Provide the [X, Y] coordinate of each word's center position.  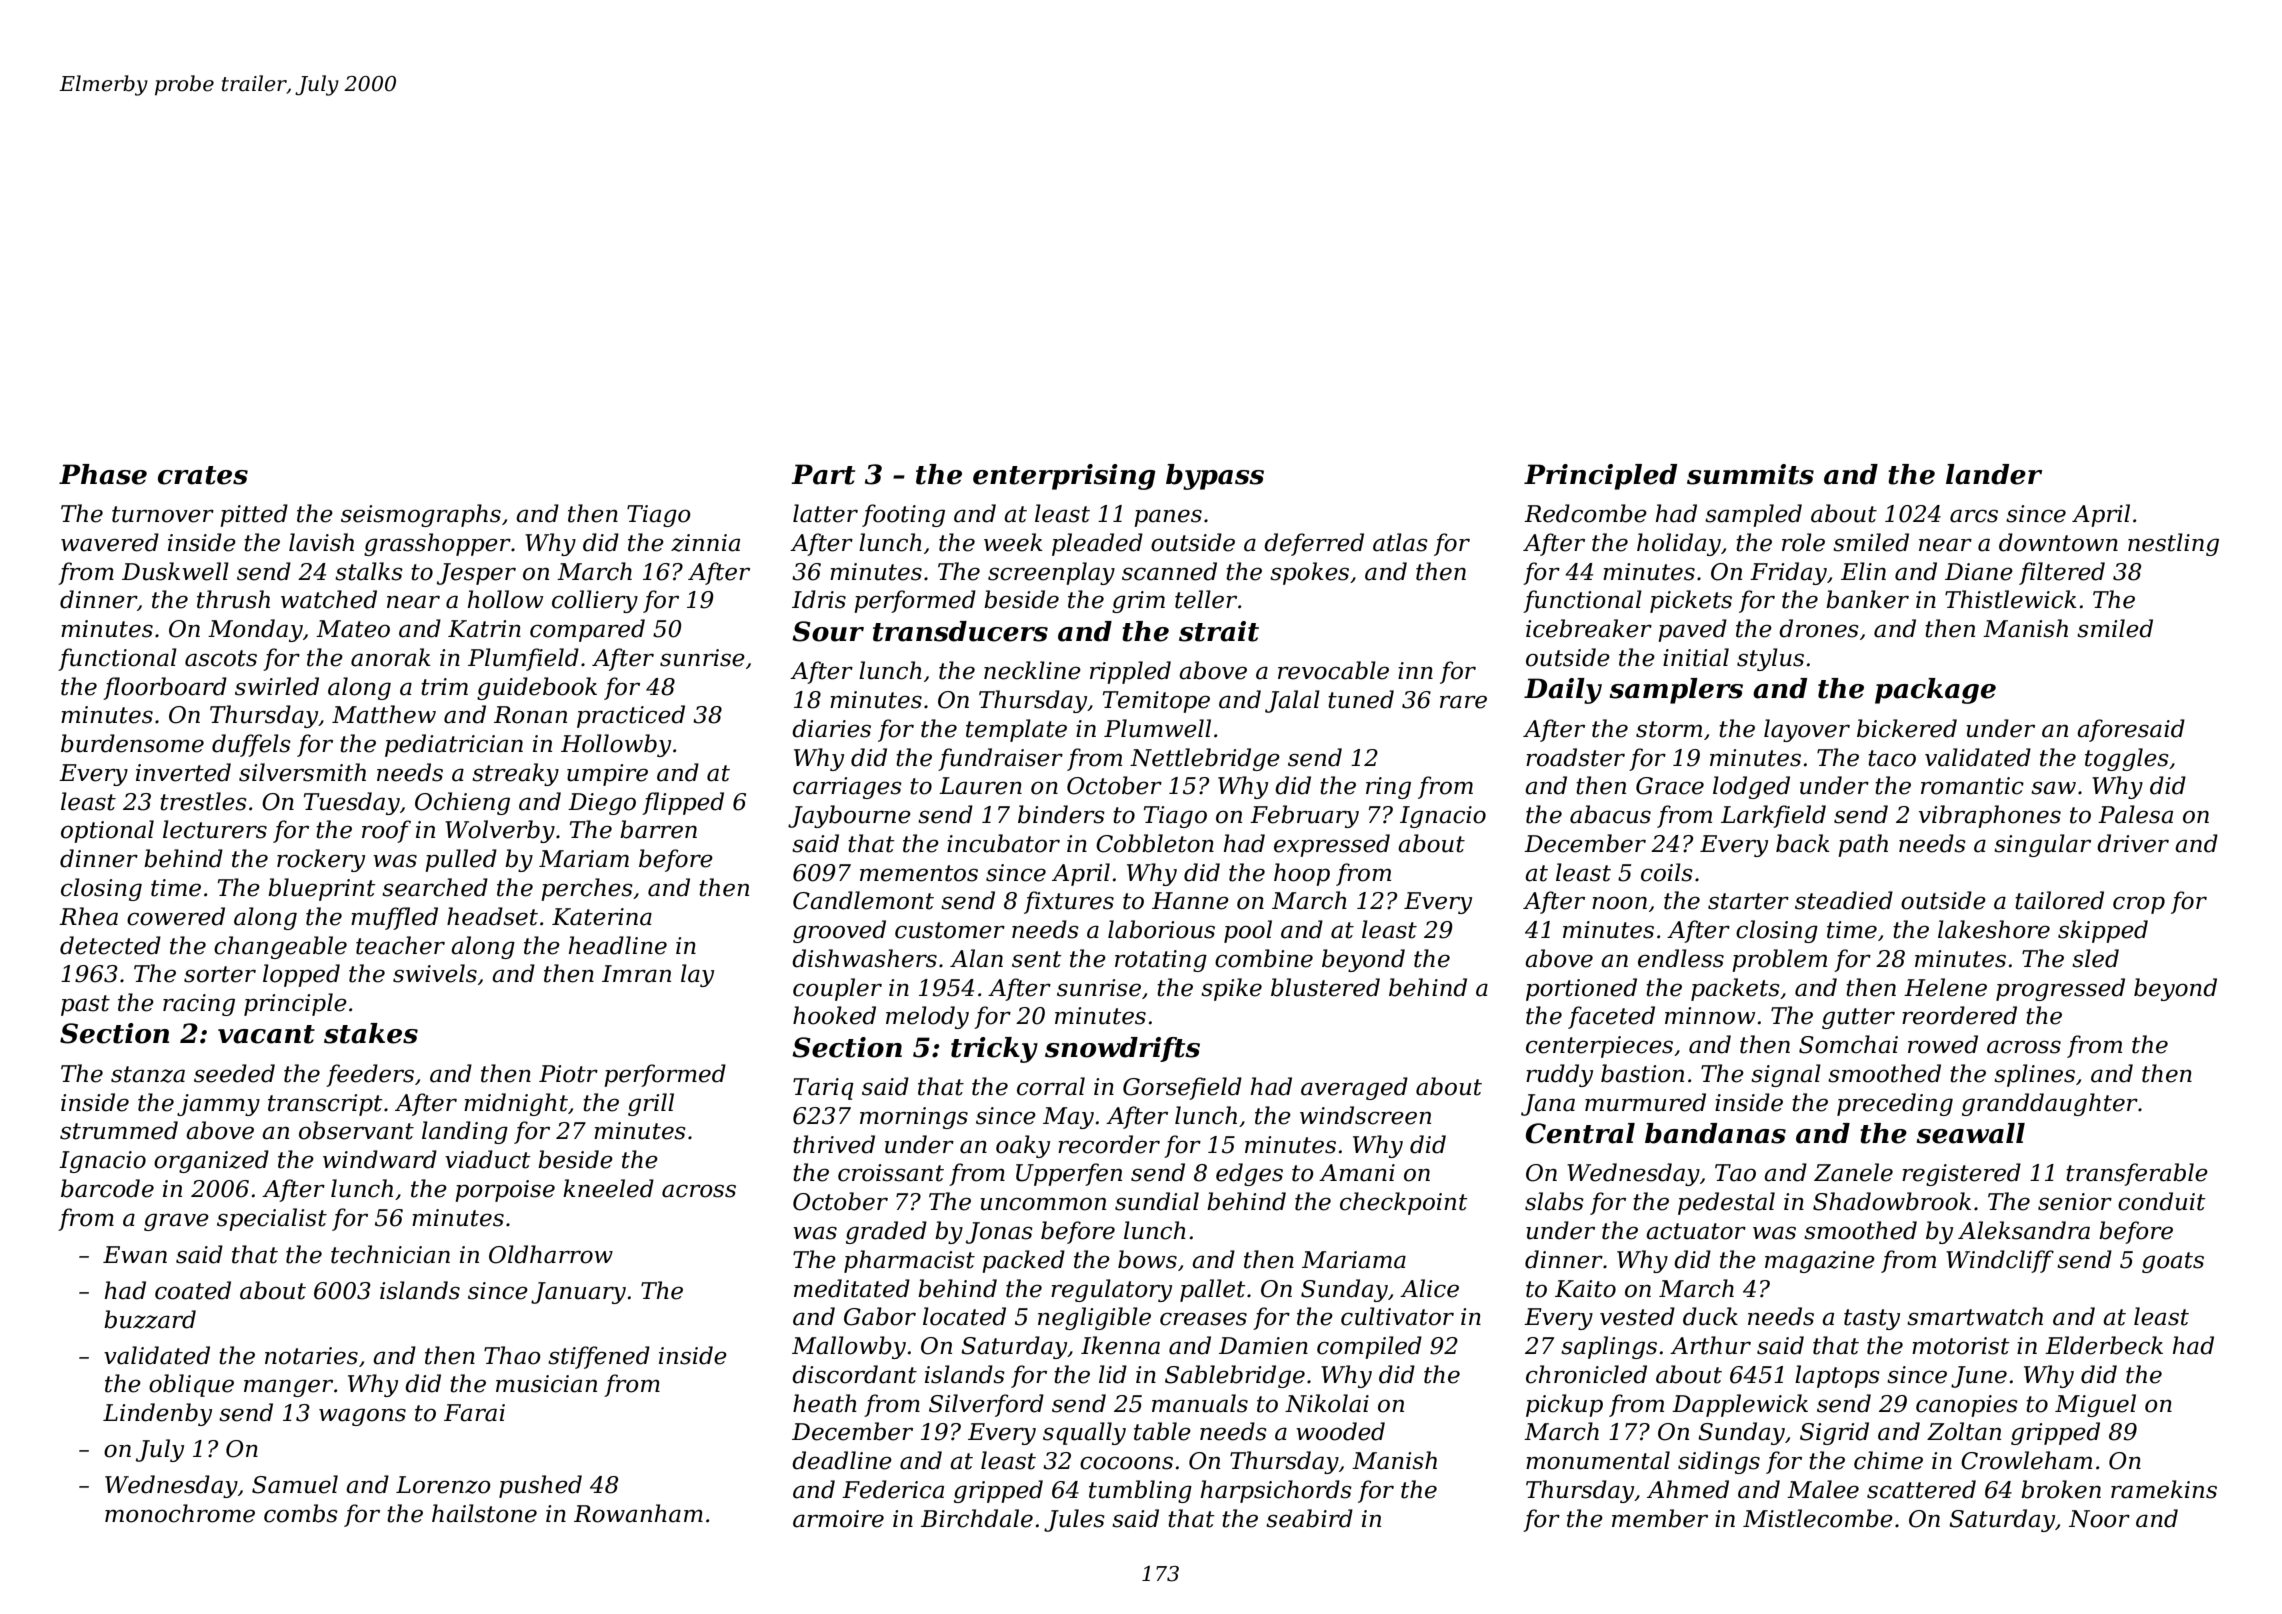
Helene [1945, 987]
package [1935, 691]
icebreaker [1589, 628]
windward [380, 1159]
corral [1051, 1086]
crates [203, 475]
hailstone [484, 1513]
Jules [1074, 1520]
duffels [251, 745]
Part [823, 474]
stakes [371, 1033]
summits [1750, 474]
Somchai [1848, 1044]
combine [1264, 958]
